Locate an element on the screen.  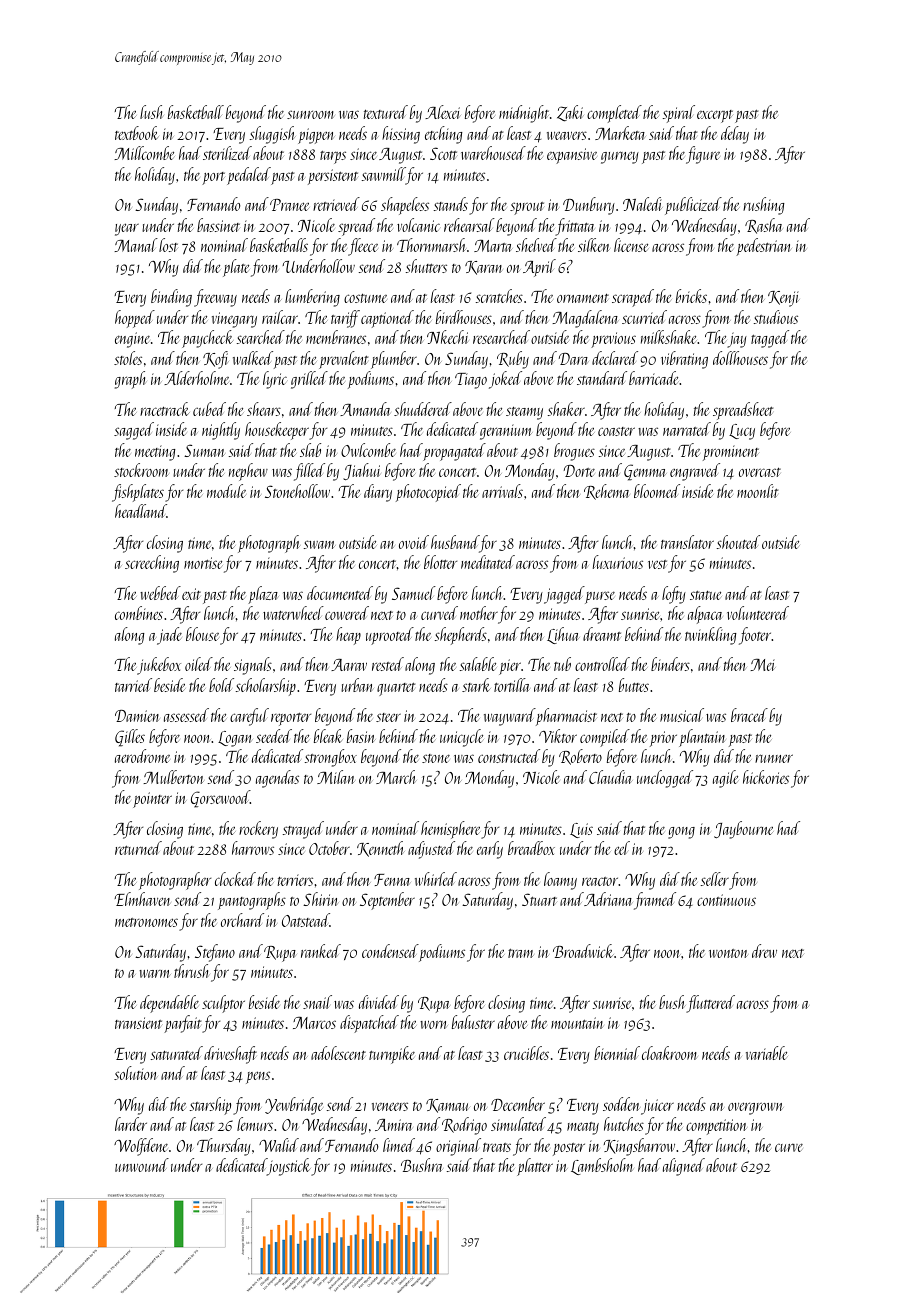
Lihua is located at coordinates (563, 635).
